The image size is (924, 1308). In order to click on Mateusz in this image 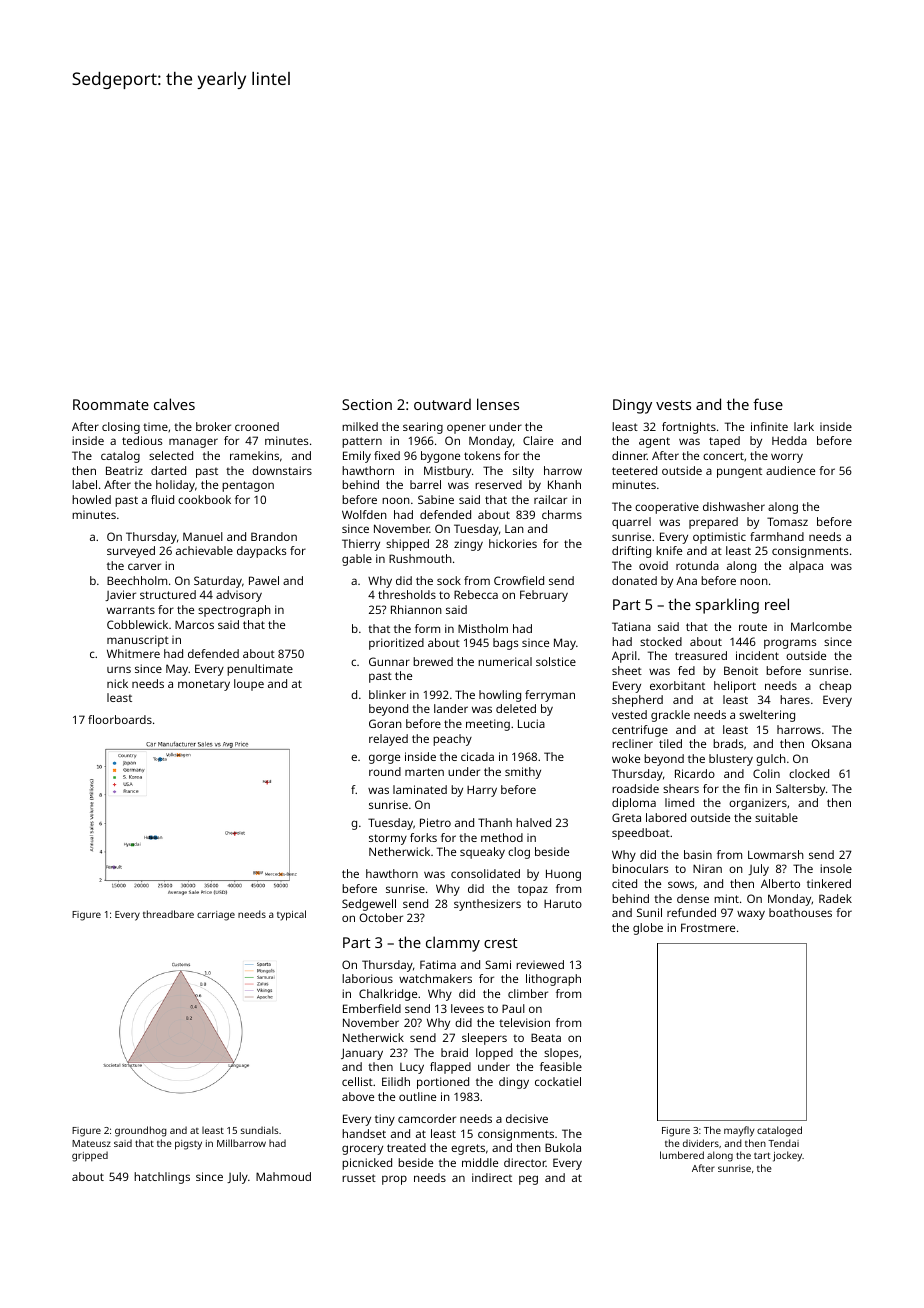, I will do `click(91, 1143)`.
